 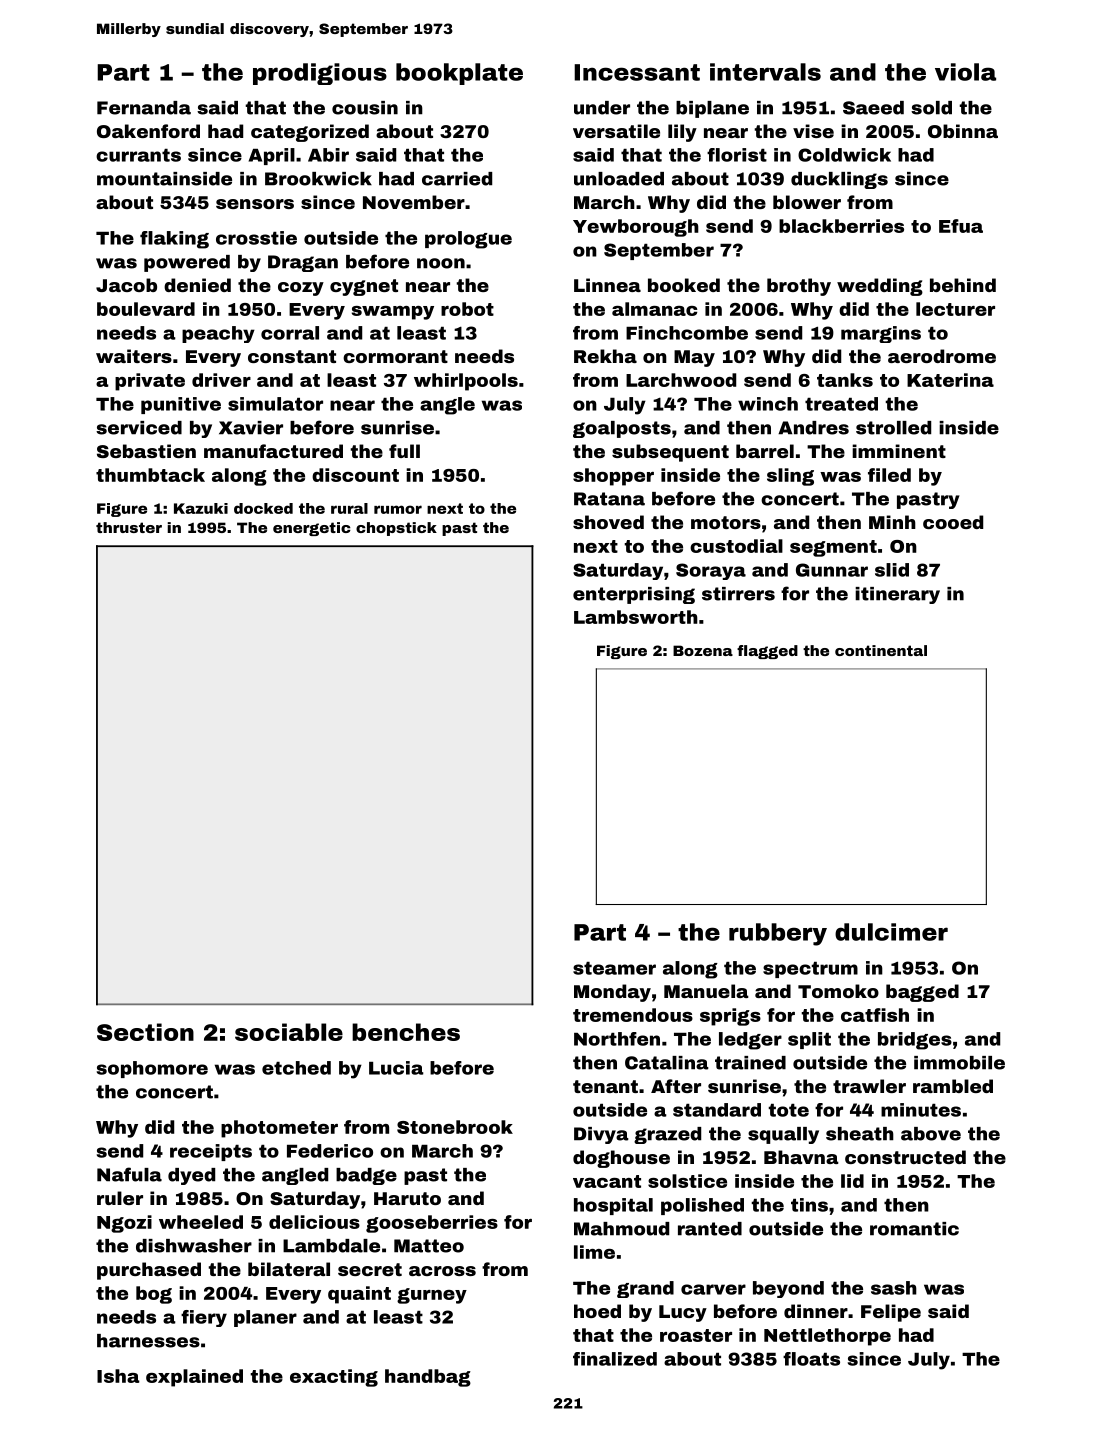 I want to click on denied, so click(x=197, y=285).
